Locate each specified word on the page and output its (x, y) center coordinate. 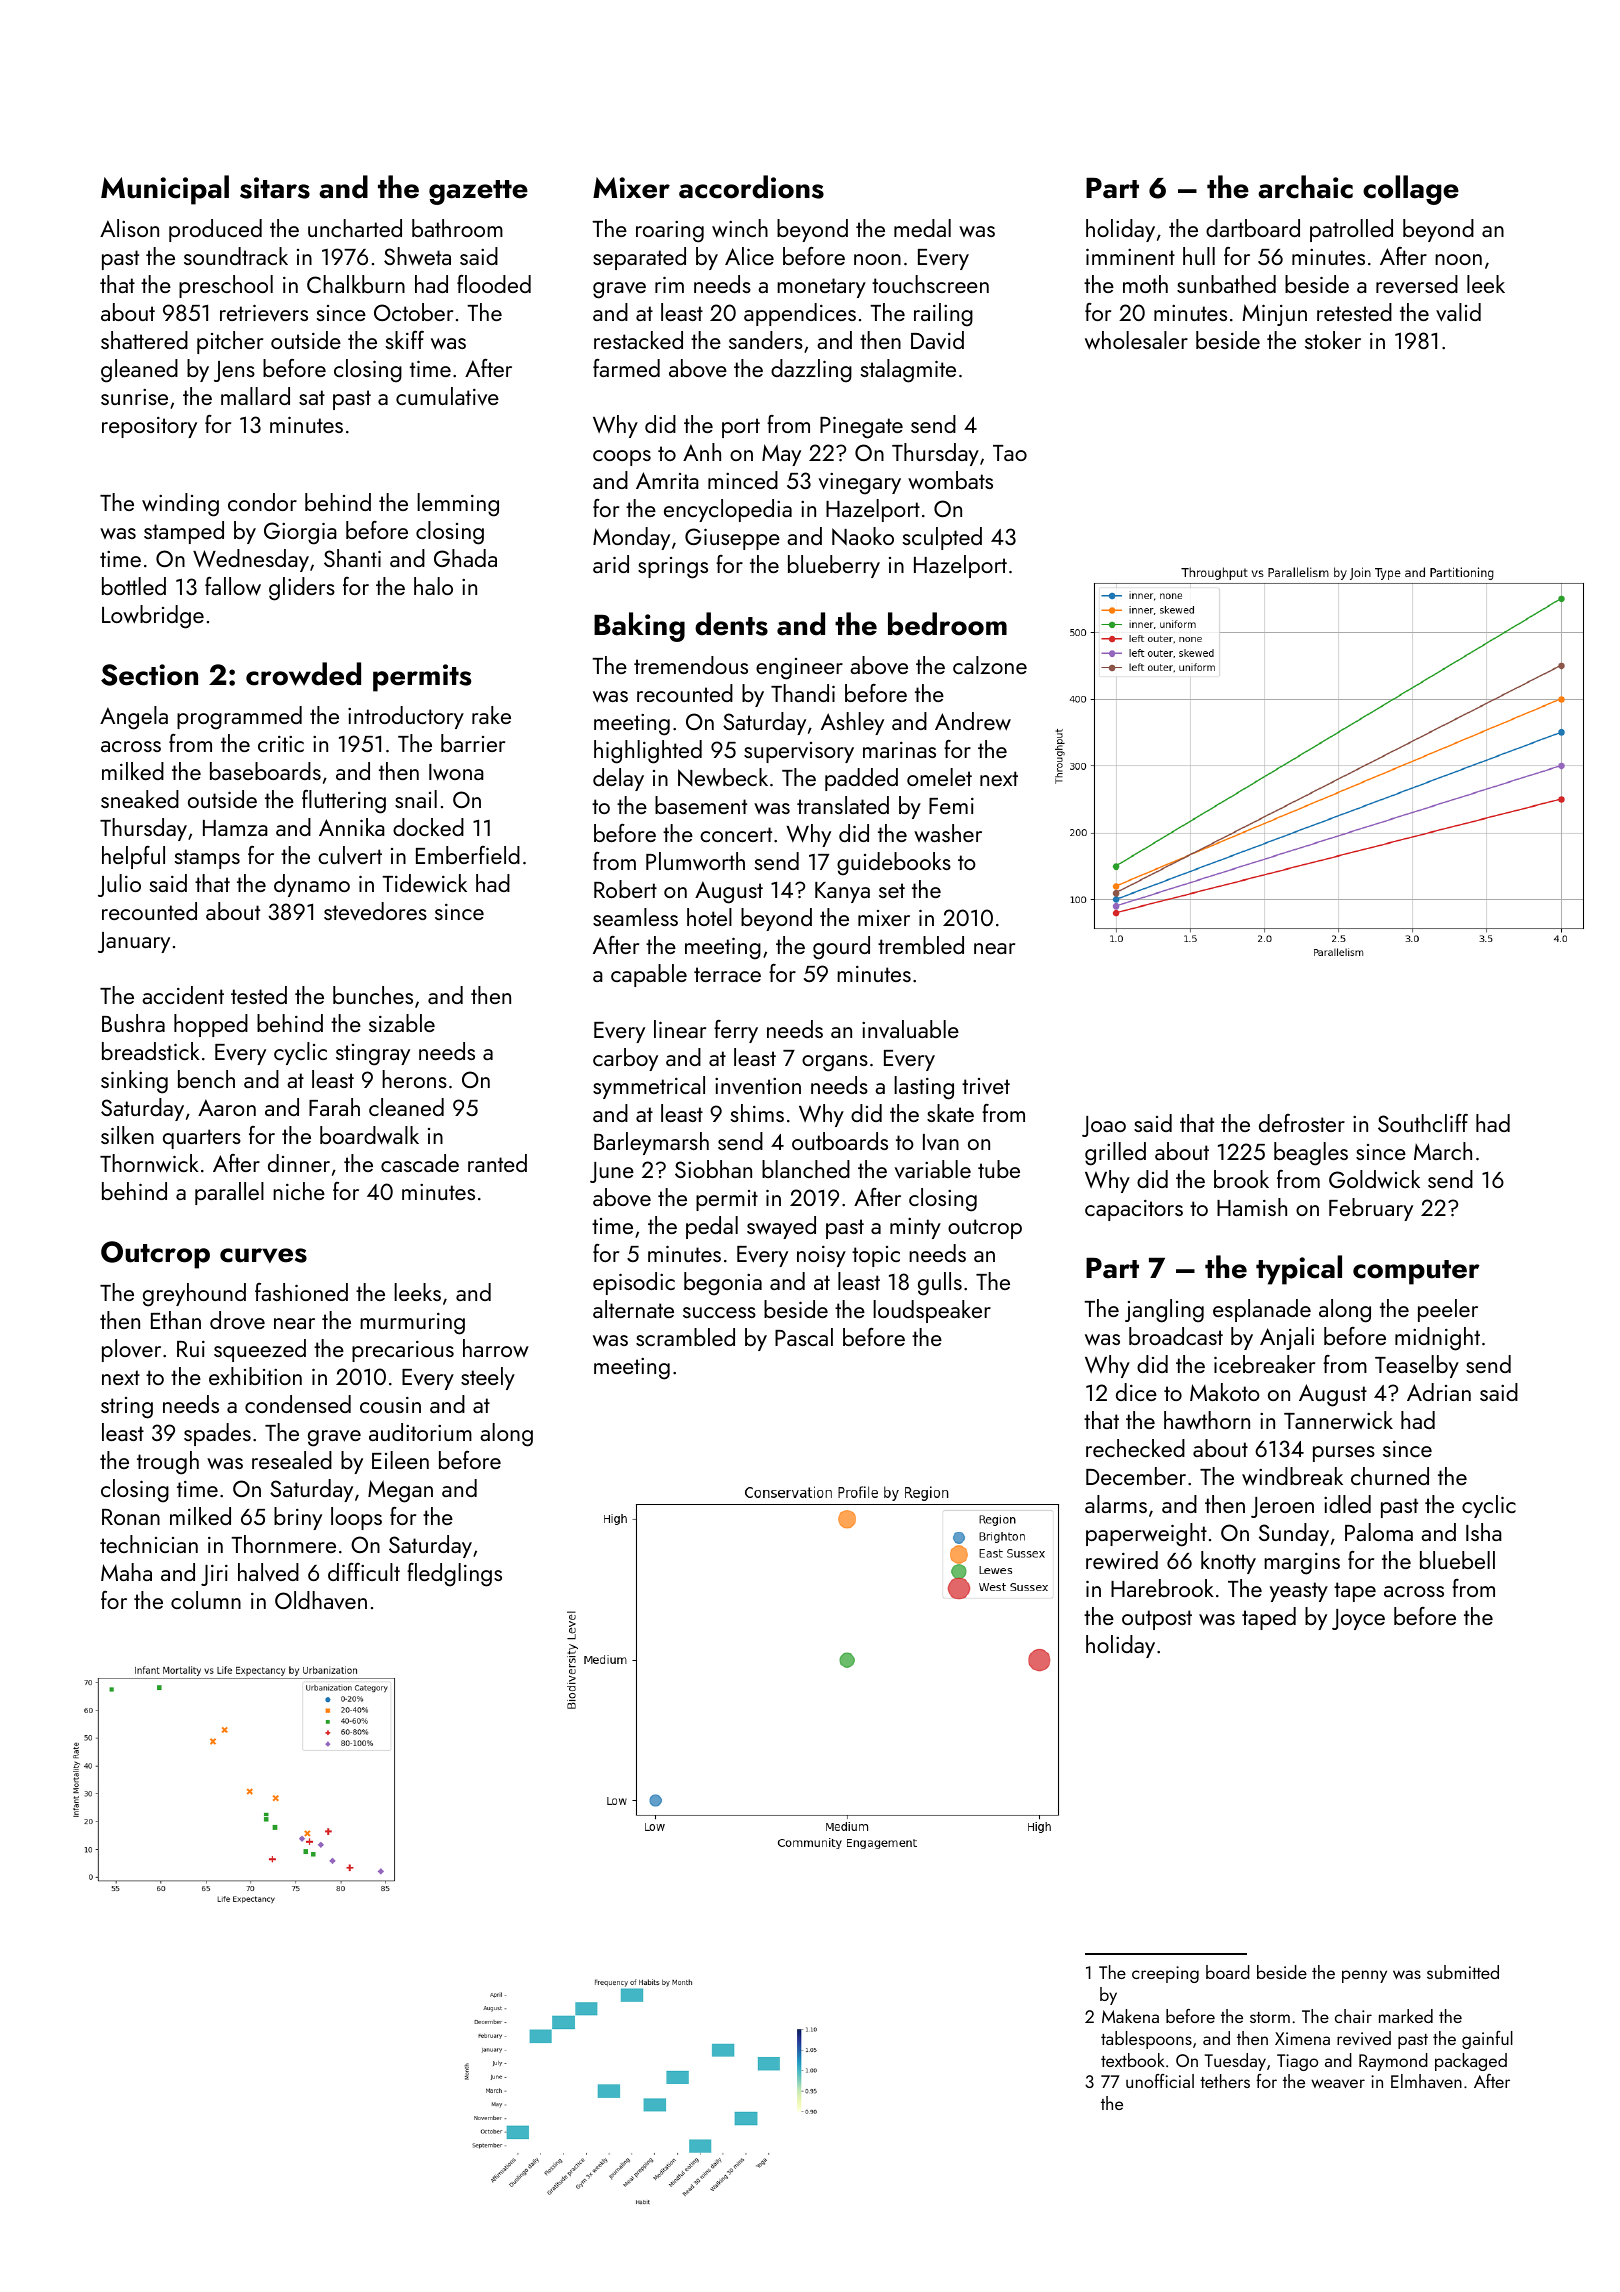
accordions (751, 187)
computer (1416, 1272)
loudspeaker (932, 1311)
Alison (129, 228)
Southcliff (1423, 1123)
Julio (119, 885)
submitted (1463, 1972)
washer (948, 833)
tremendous (691, 665)
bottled (134, 586)
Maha (126, 1572)
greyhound (194, 1295)
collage (1411, 190)
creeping (1165, 1974)
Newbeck (723, 777)
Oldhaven (321, 1600)
